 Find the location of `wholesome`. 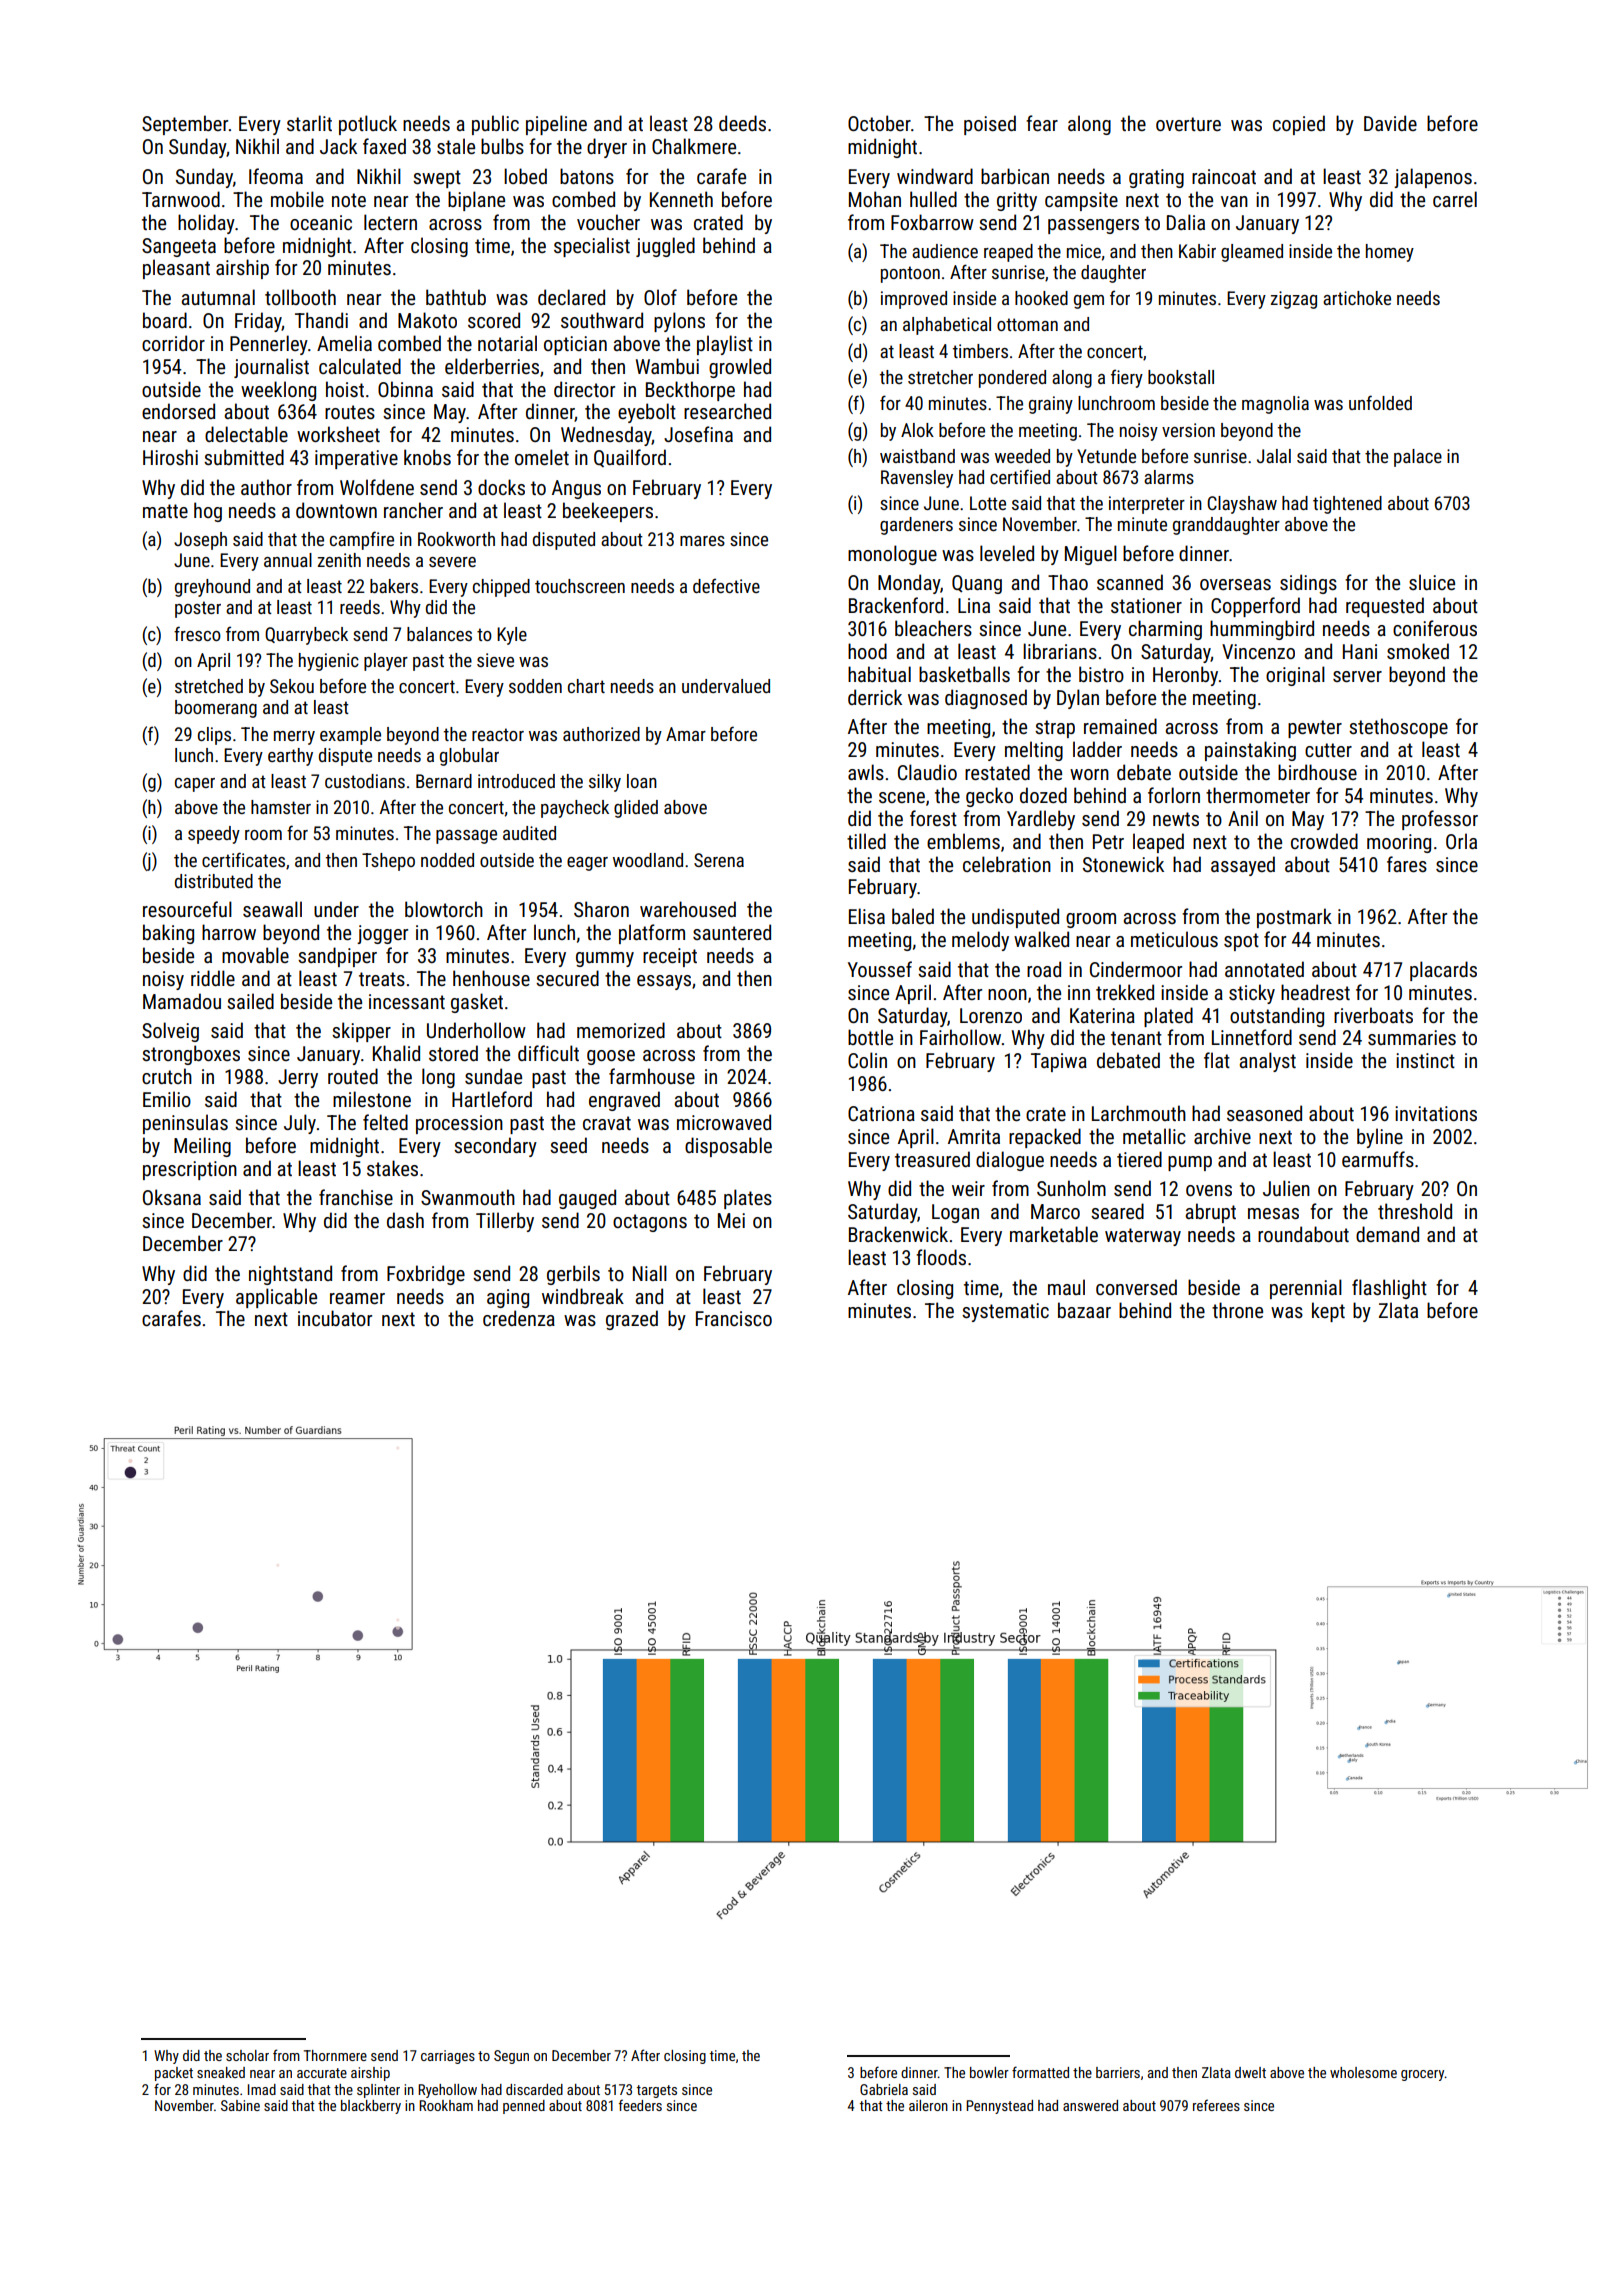

wholesome is located at coordinates (1363, 2072).
